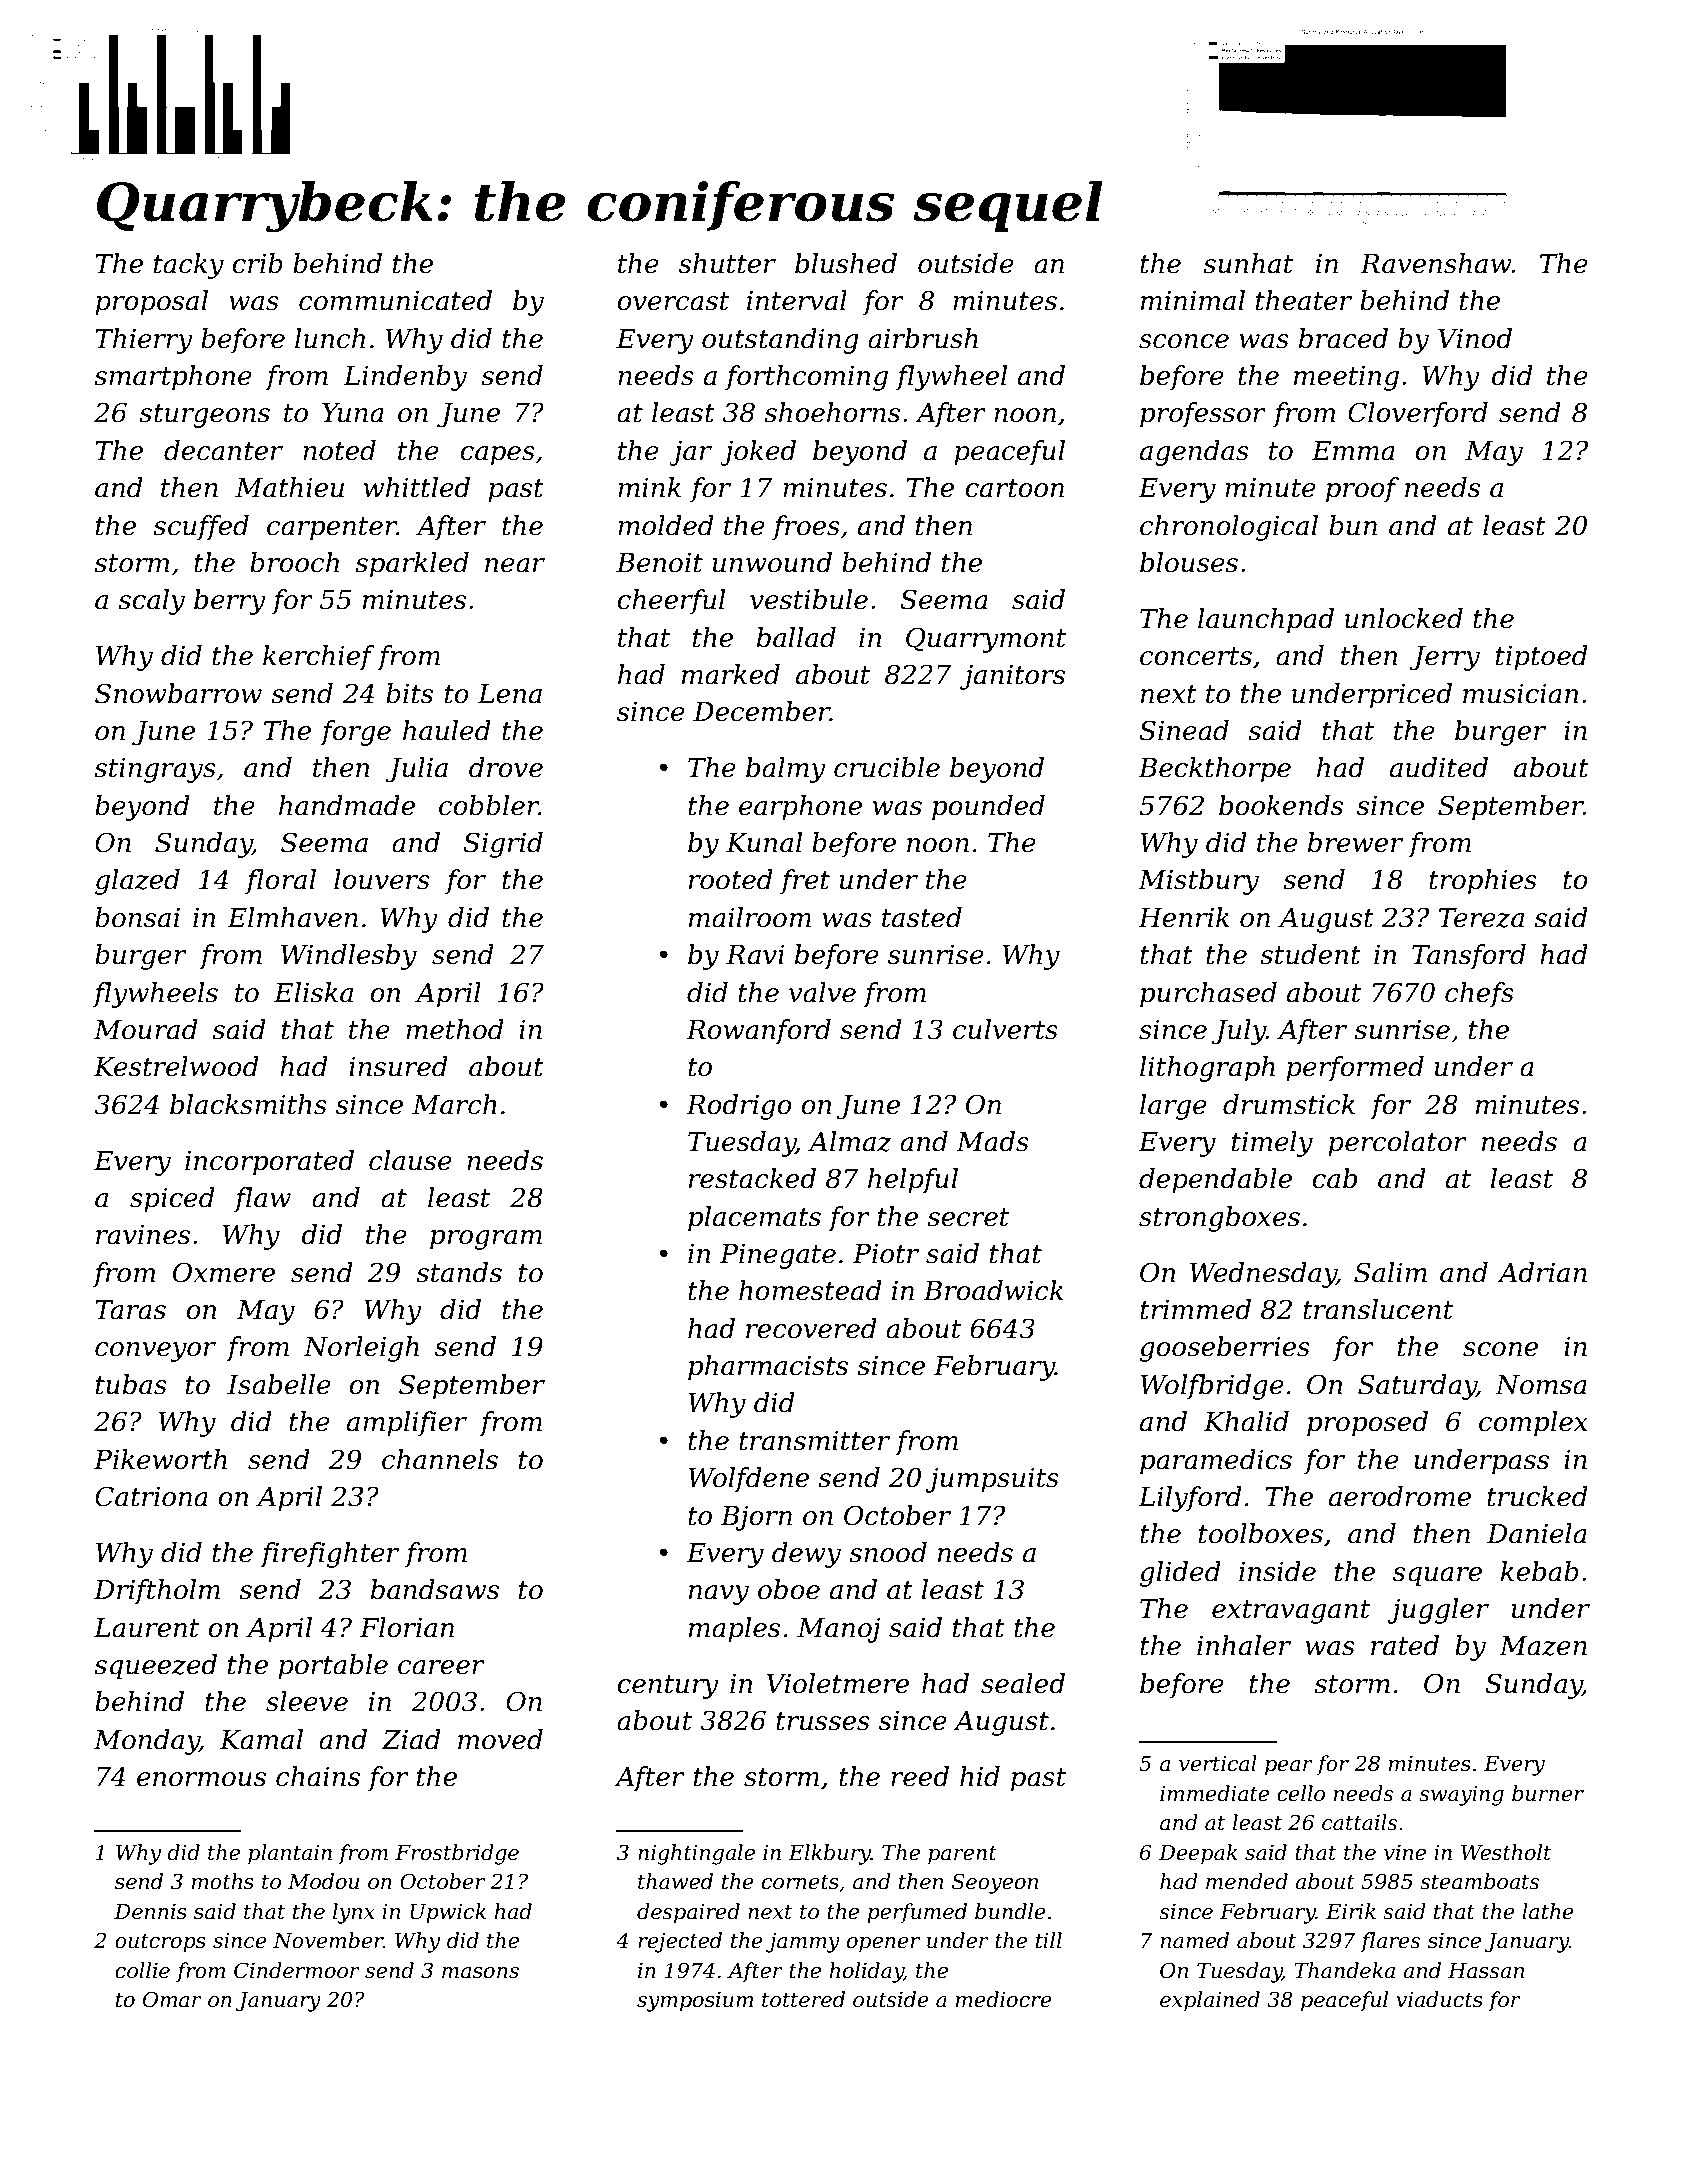  Describe the element at coordinates (850, 1141) in the screenshot. I see `Almaz` at that location.
